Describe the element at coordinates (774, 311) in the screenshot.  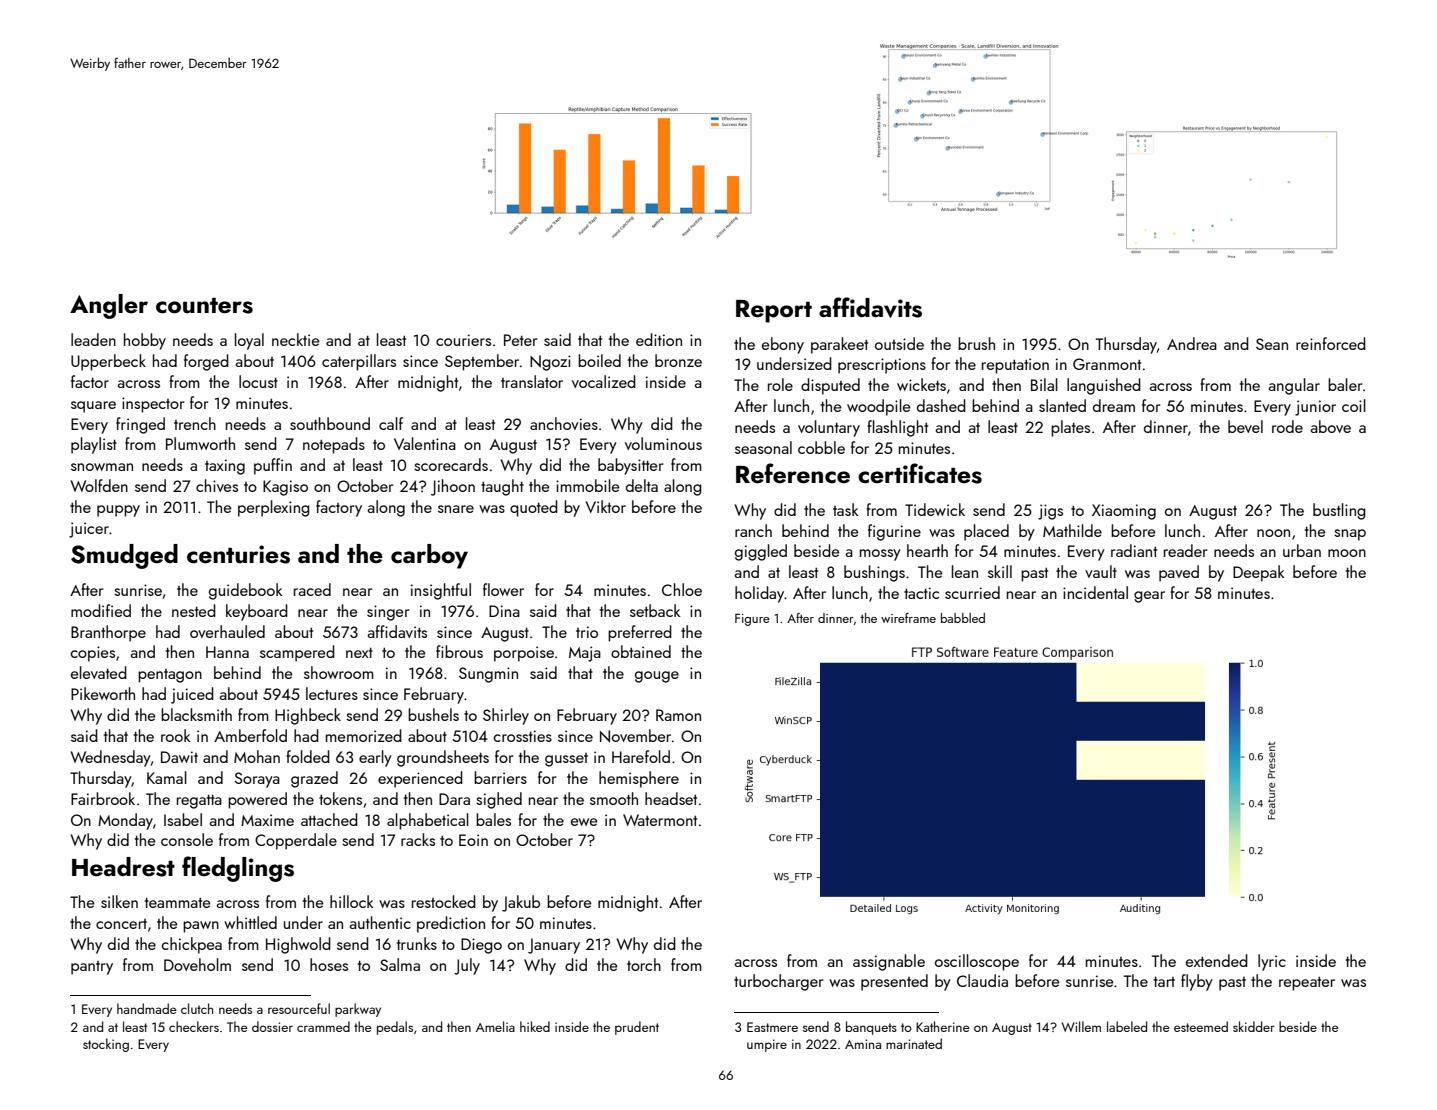
I see `Report` at that location.
